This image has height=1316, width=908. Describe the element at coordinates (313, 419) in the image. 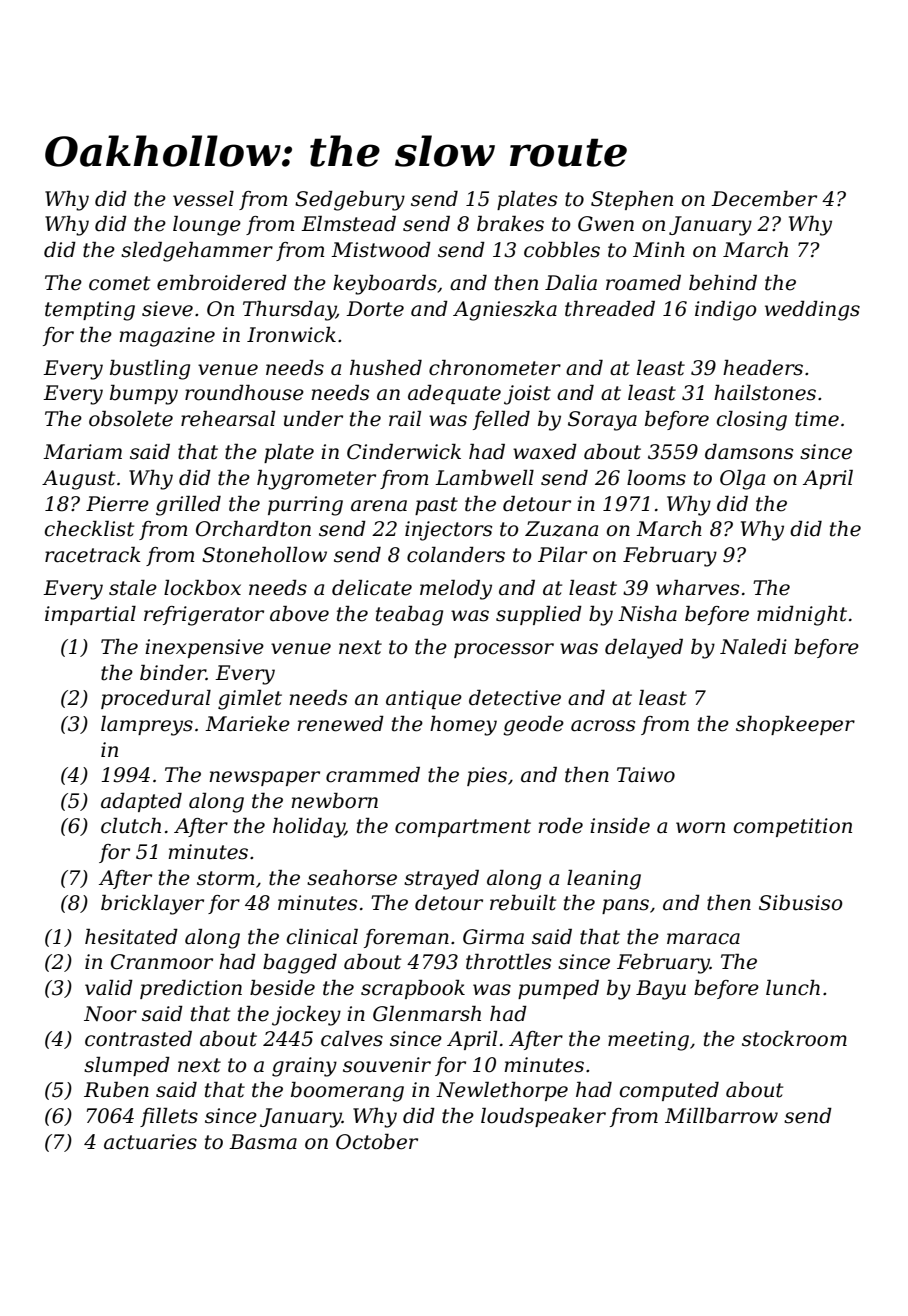

I see `under` at that location.
